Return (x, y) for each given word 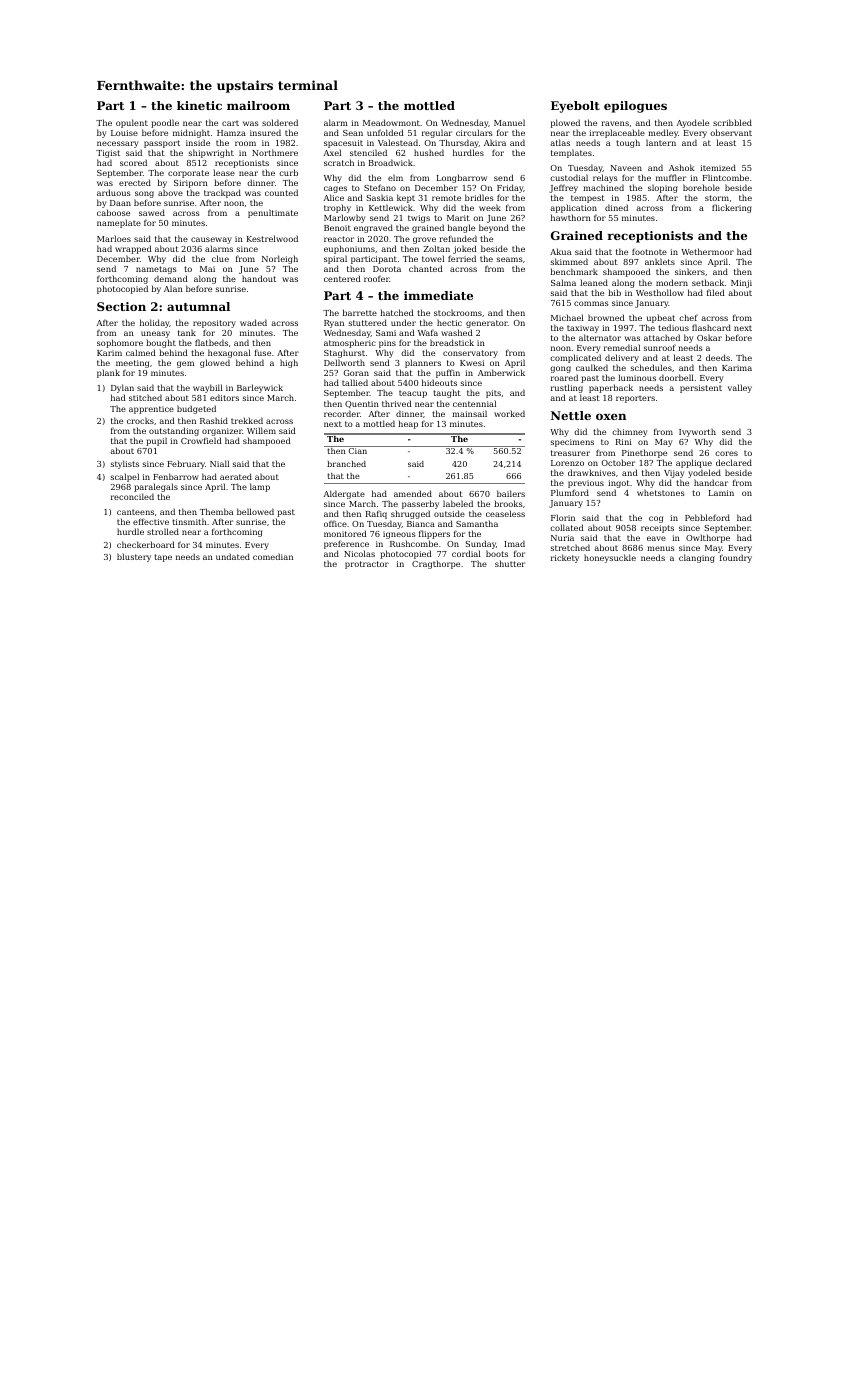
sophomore (120, 343)
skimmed (569, 261)
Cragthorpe (436, 564)
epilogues (635, 107)
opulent (132, 123)
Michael (567, 317)
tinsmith (189, 521)
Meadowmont (391, 122)
